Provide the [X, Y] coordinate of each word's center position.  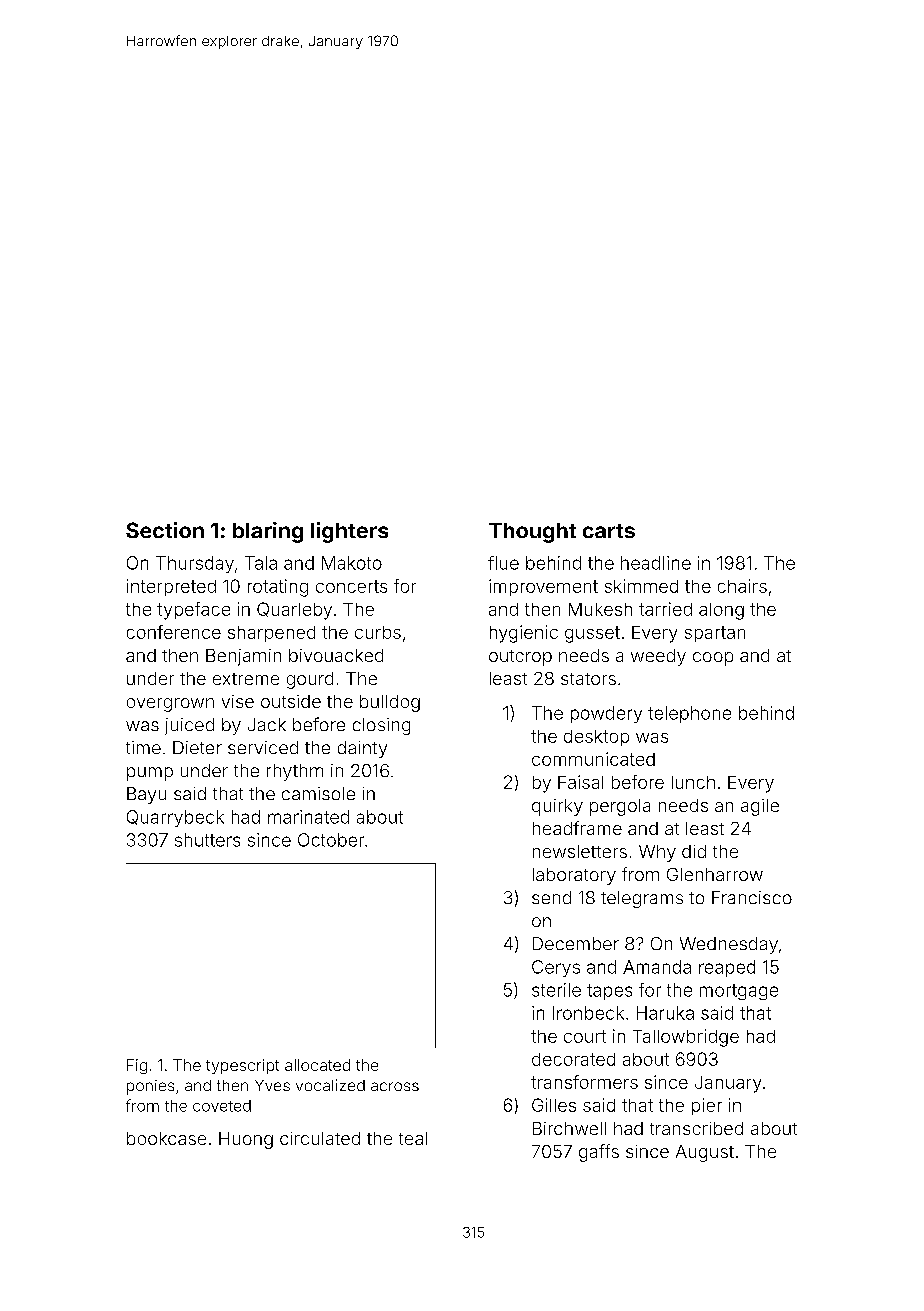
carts [609, 531]
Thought [532, 533]
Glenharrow [715, 874]
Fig [137, 1066]
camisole [318, 793]
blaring [268, 532]
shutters [207, 840]
